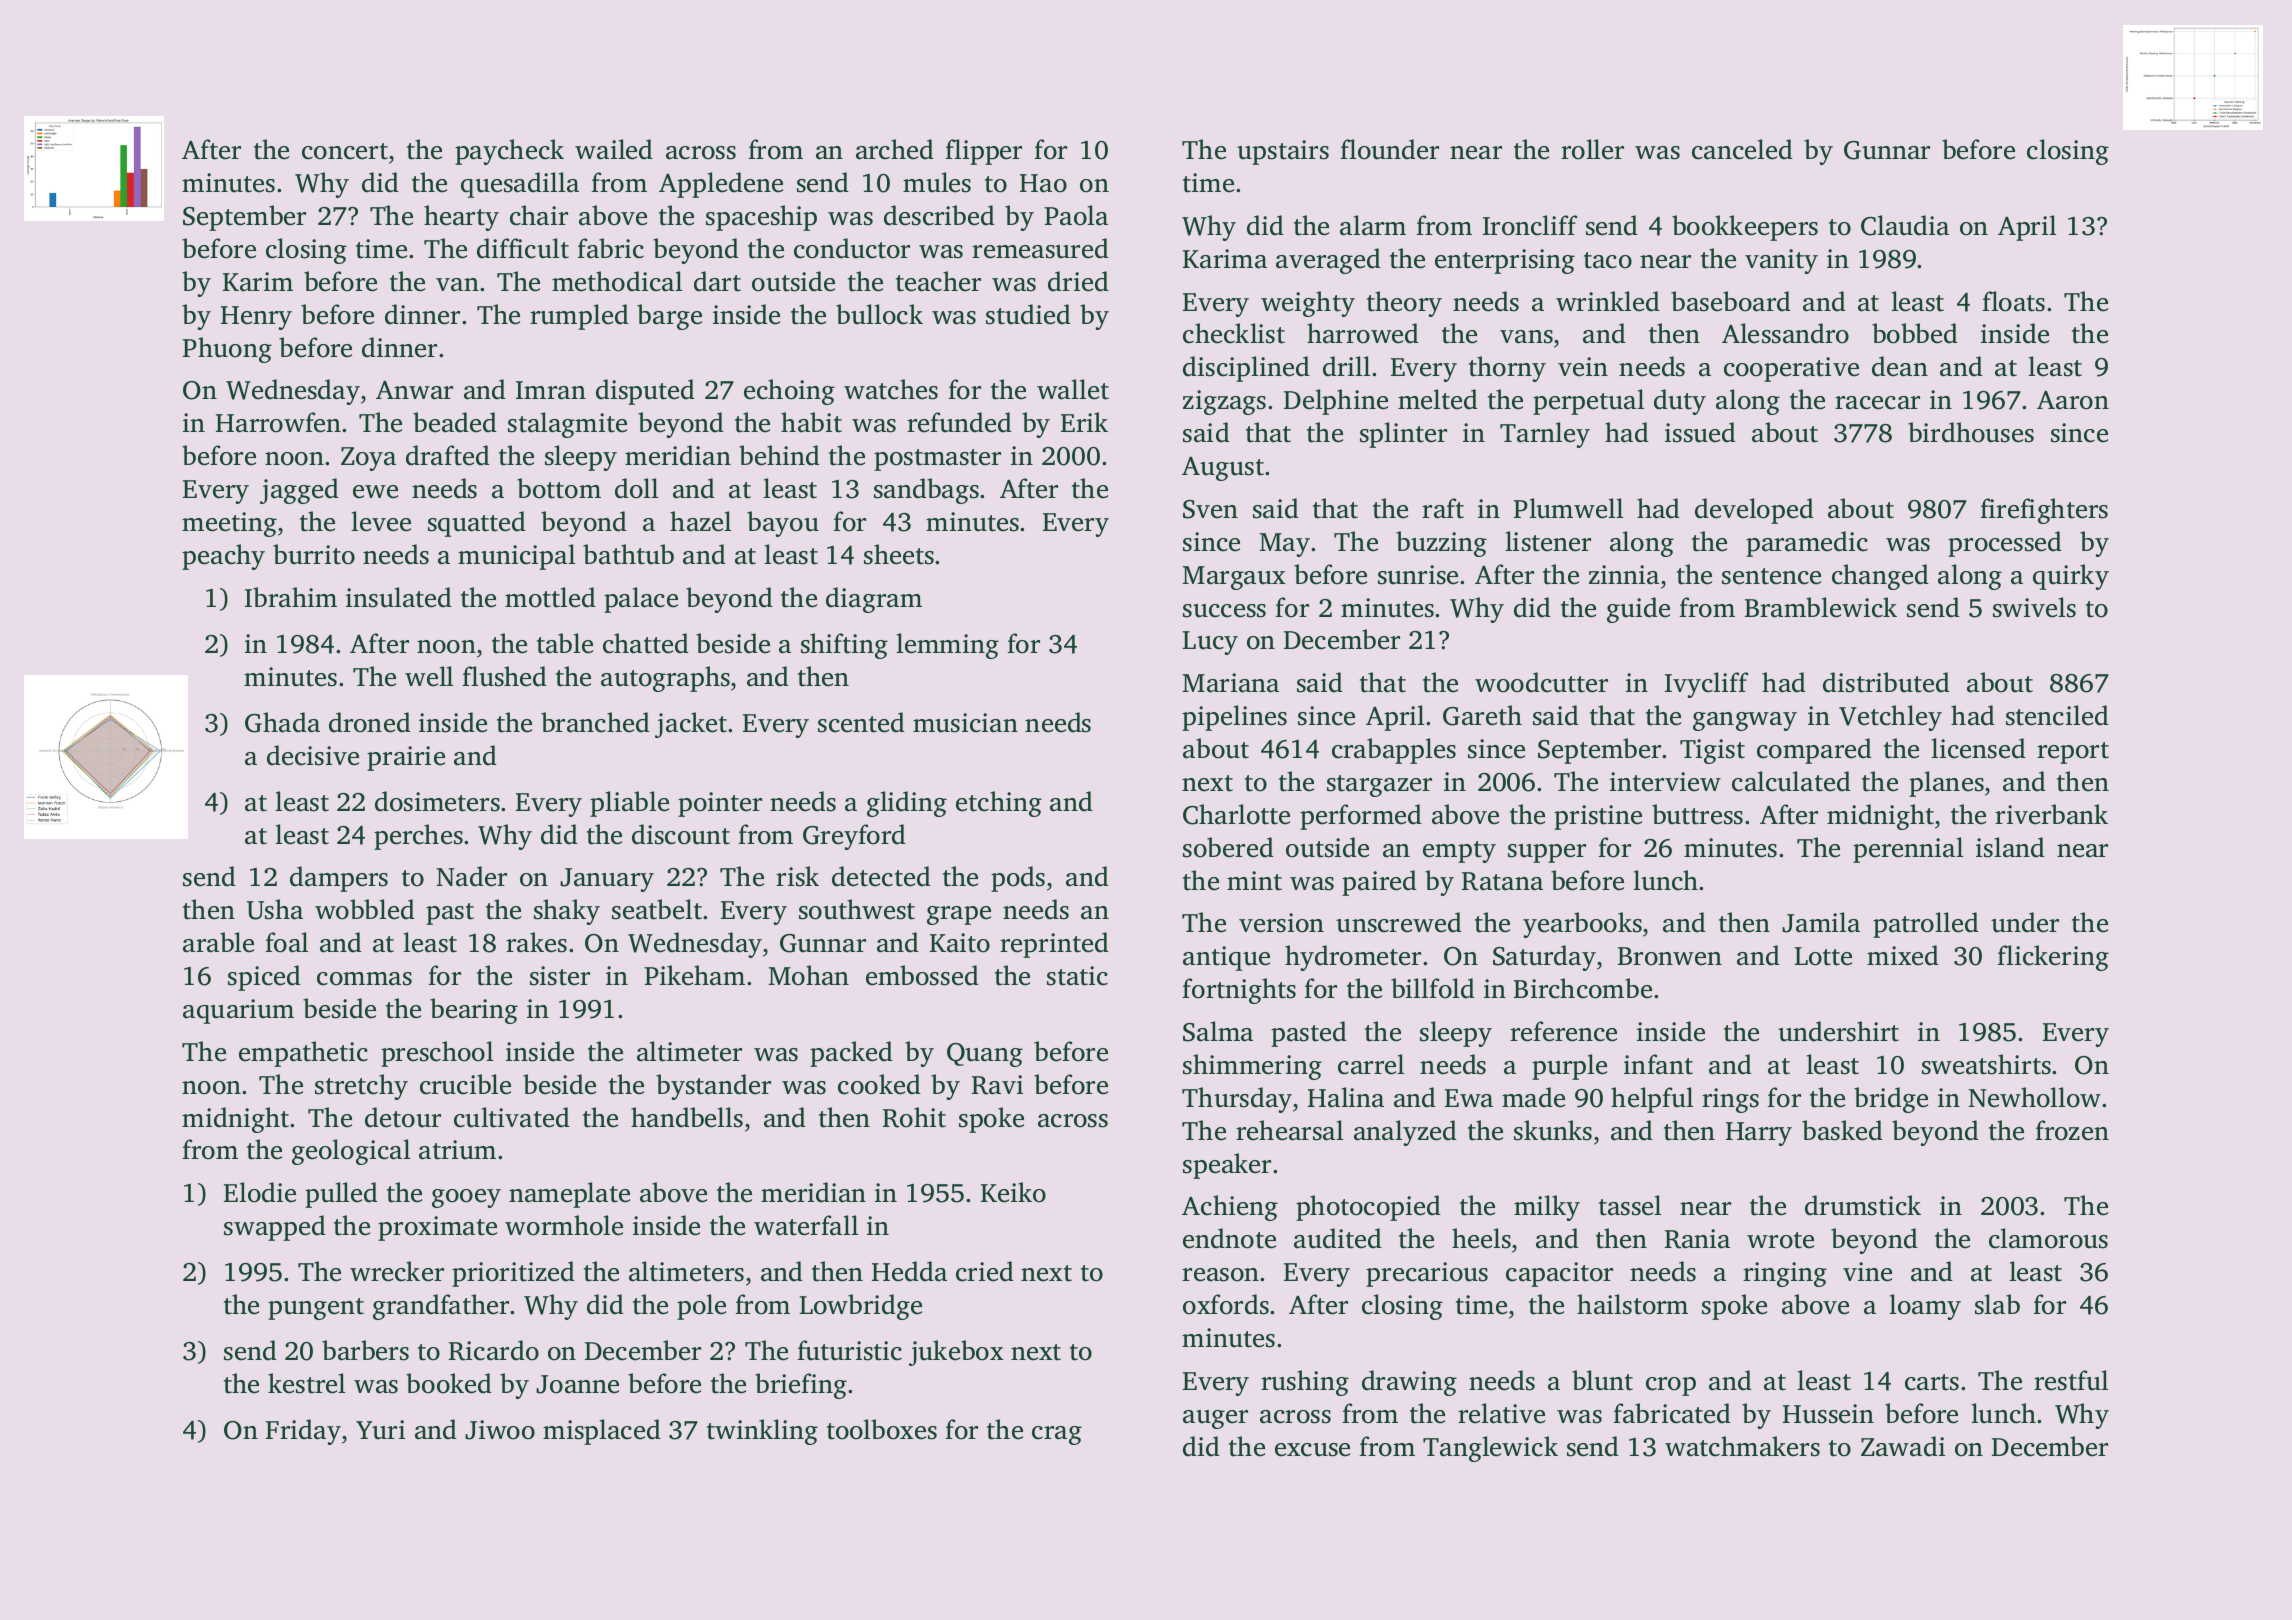  Describe the element at coordinates (1563, 1031) in the screenshot. I see `reference` at that location.
